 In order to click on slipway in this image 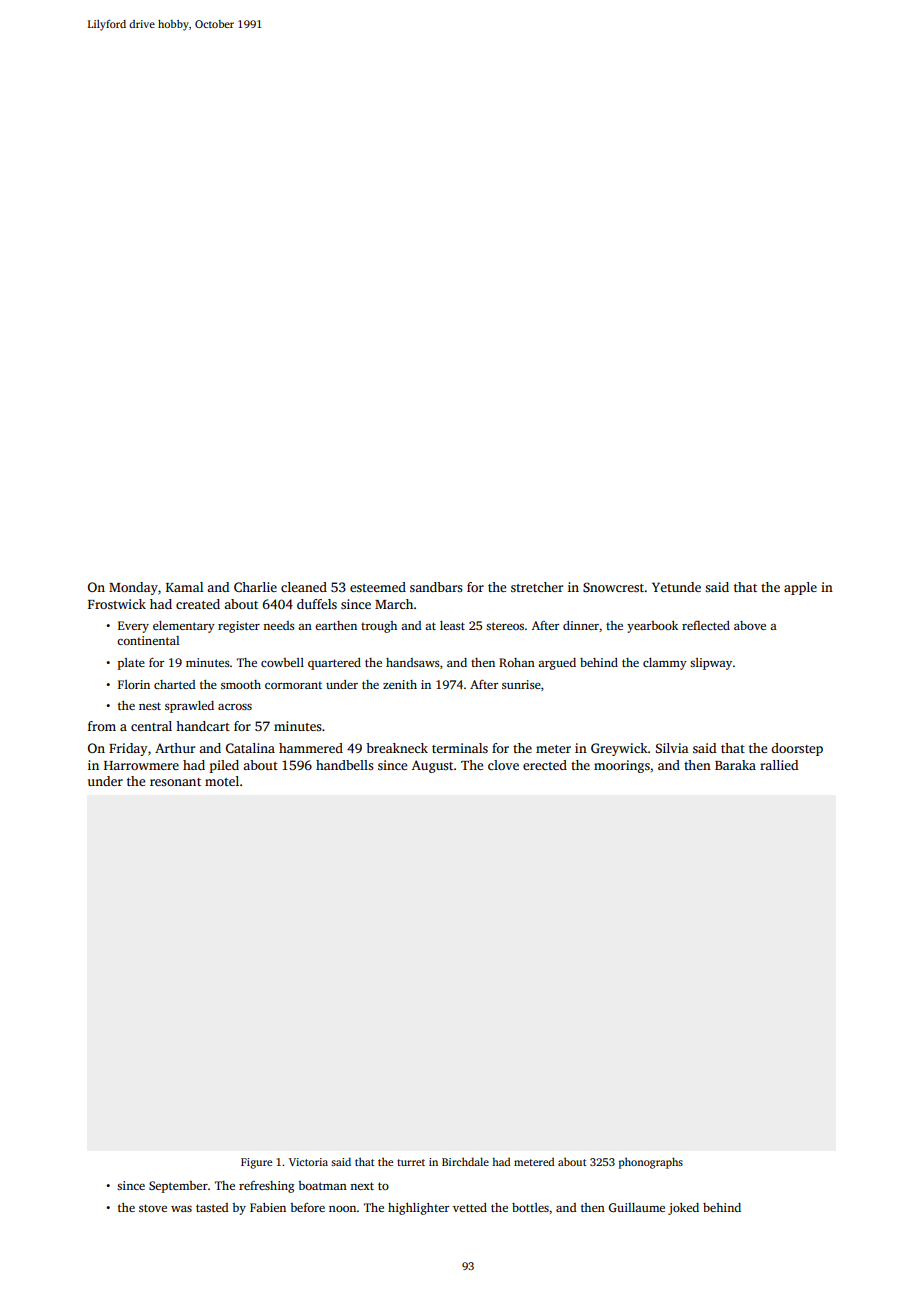, I will do `click(711, 664)`.
